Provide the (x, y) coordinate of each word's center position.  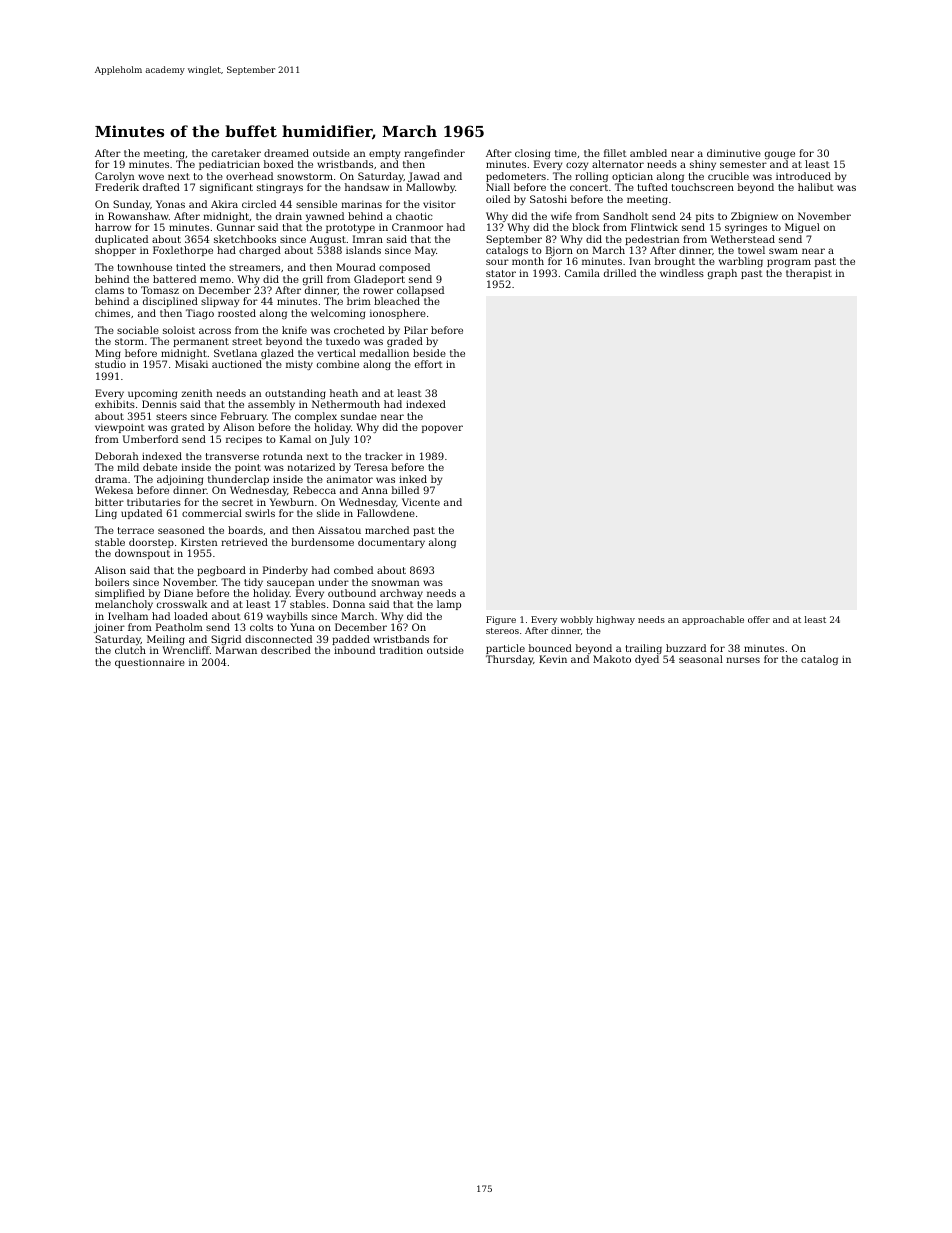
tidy (253, 583)
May (425, 251)
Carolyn (114, 177)
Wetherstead (743, 239)
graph (722, 274)
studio (110, 364)
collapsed (420, 291)
